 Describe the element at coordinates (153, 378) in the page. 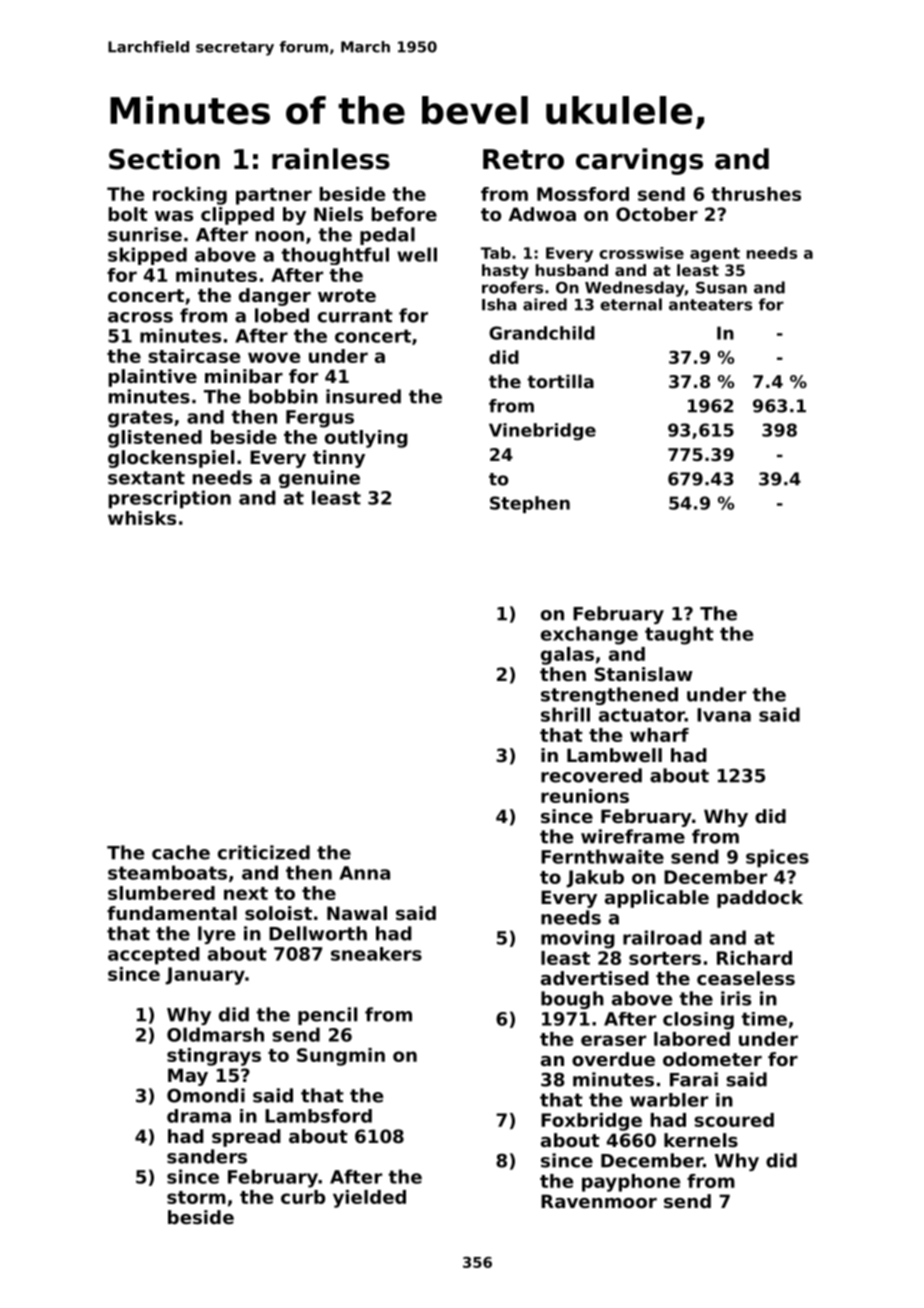

I see `plaintive` at that location.
